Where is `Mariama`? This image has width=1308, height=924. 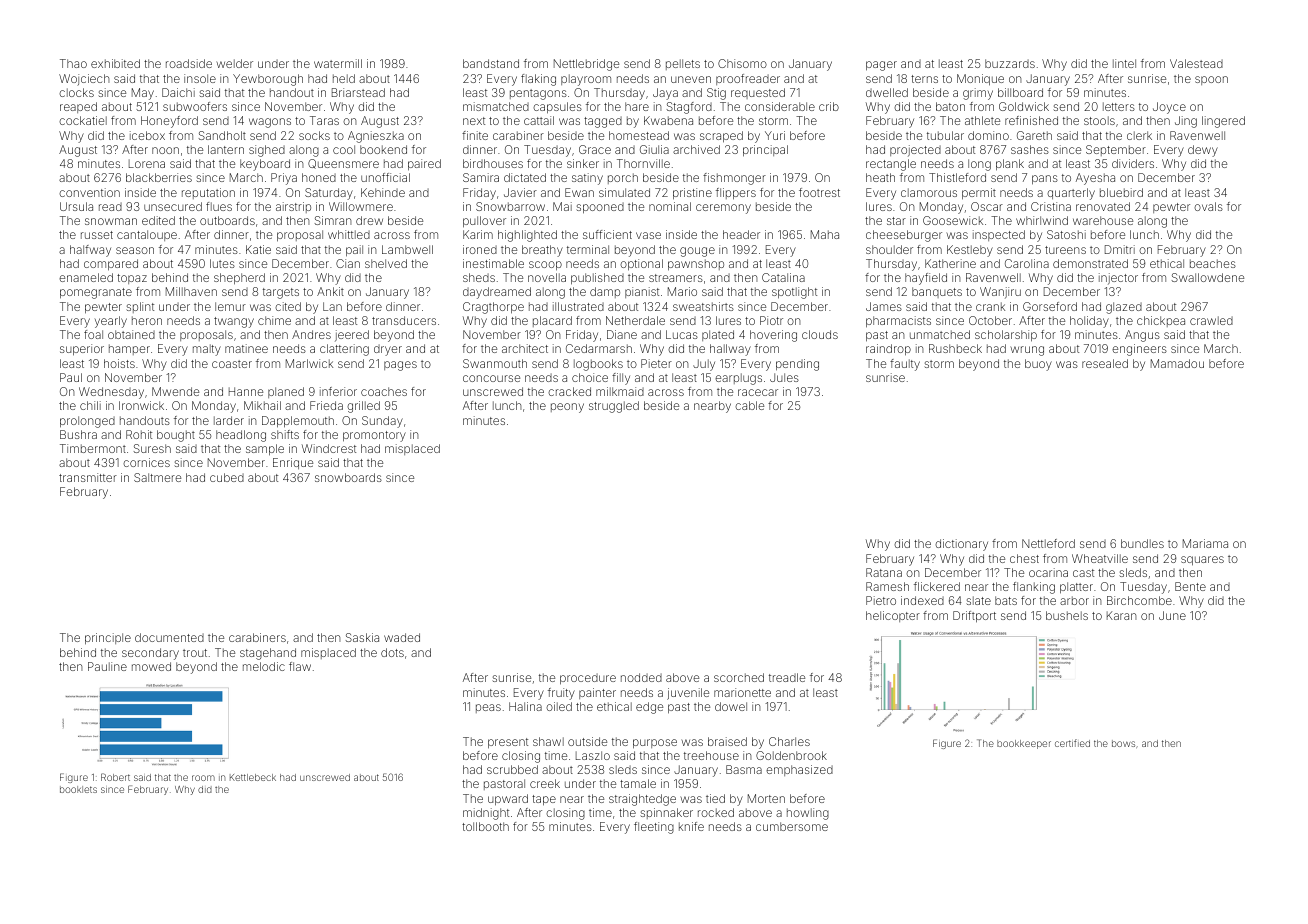
Mariama is located at coordinates (1205, 543).
